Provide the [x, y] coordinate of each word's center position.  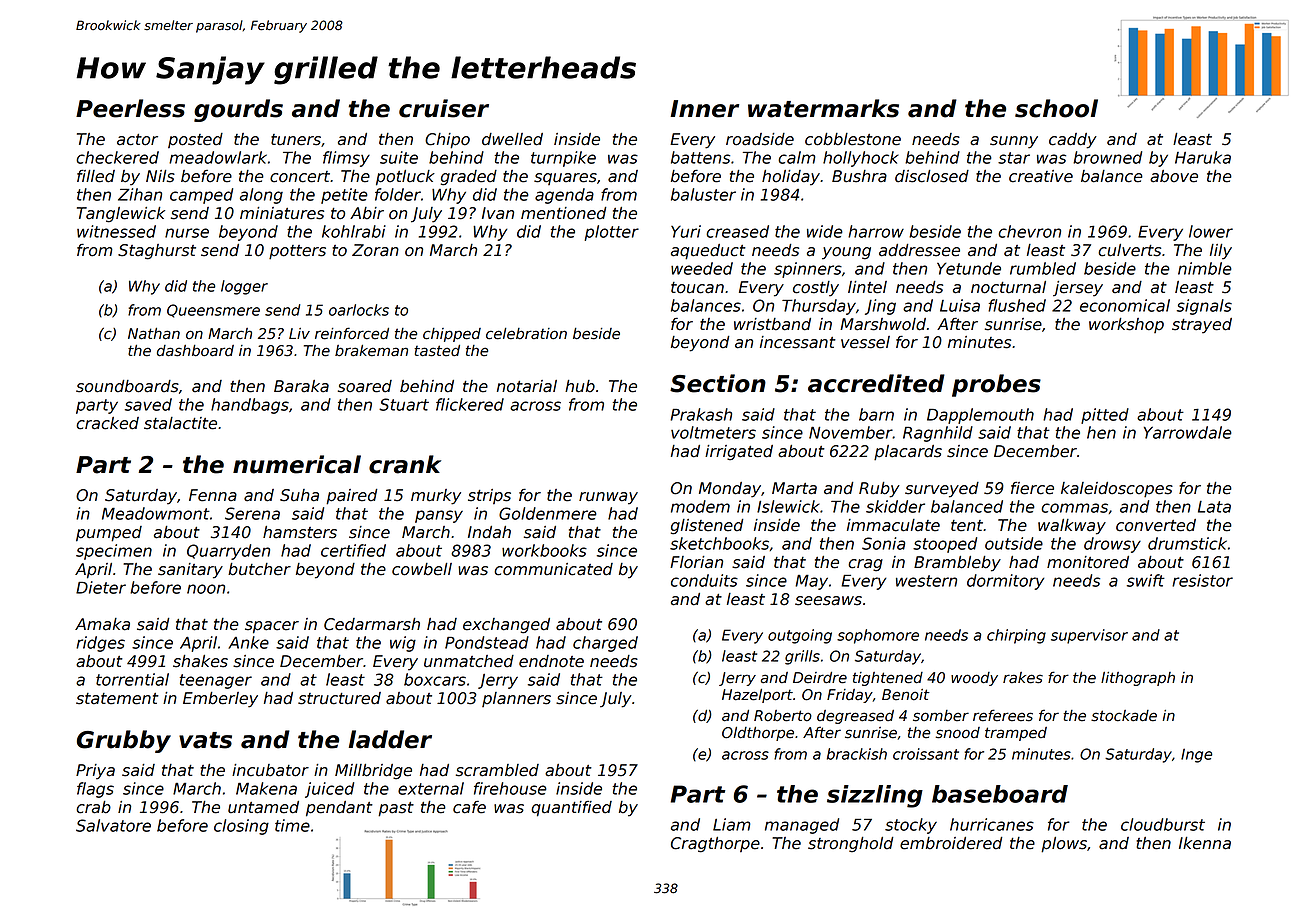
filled [96, 176]
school [1056, 108]
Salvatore [113, 825]
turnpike [563, 159]
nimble [1205, 268]
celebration [526, 334]
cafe [469, 807]
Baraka [301, 386]
